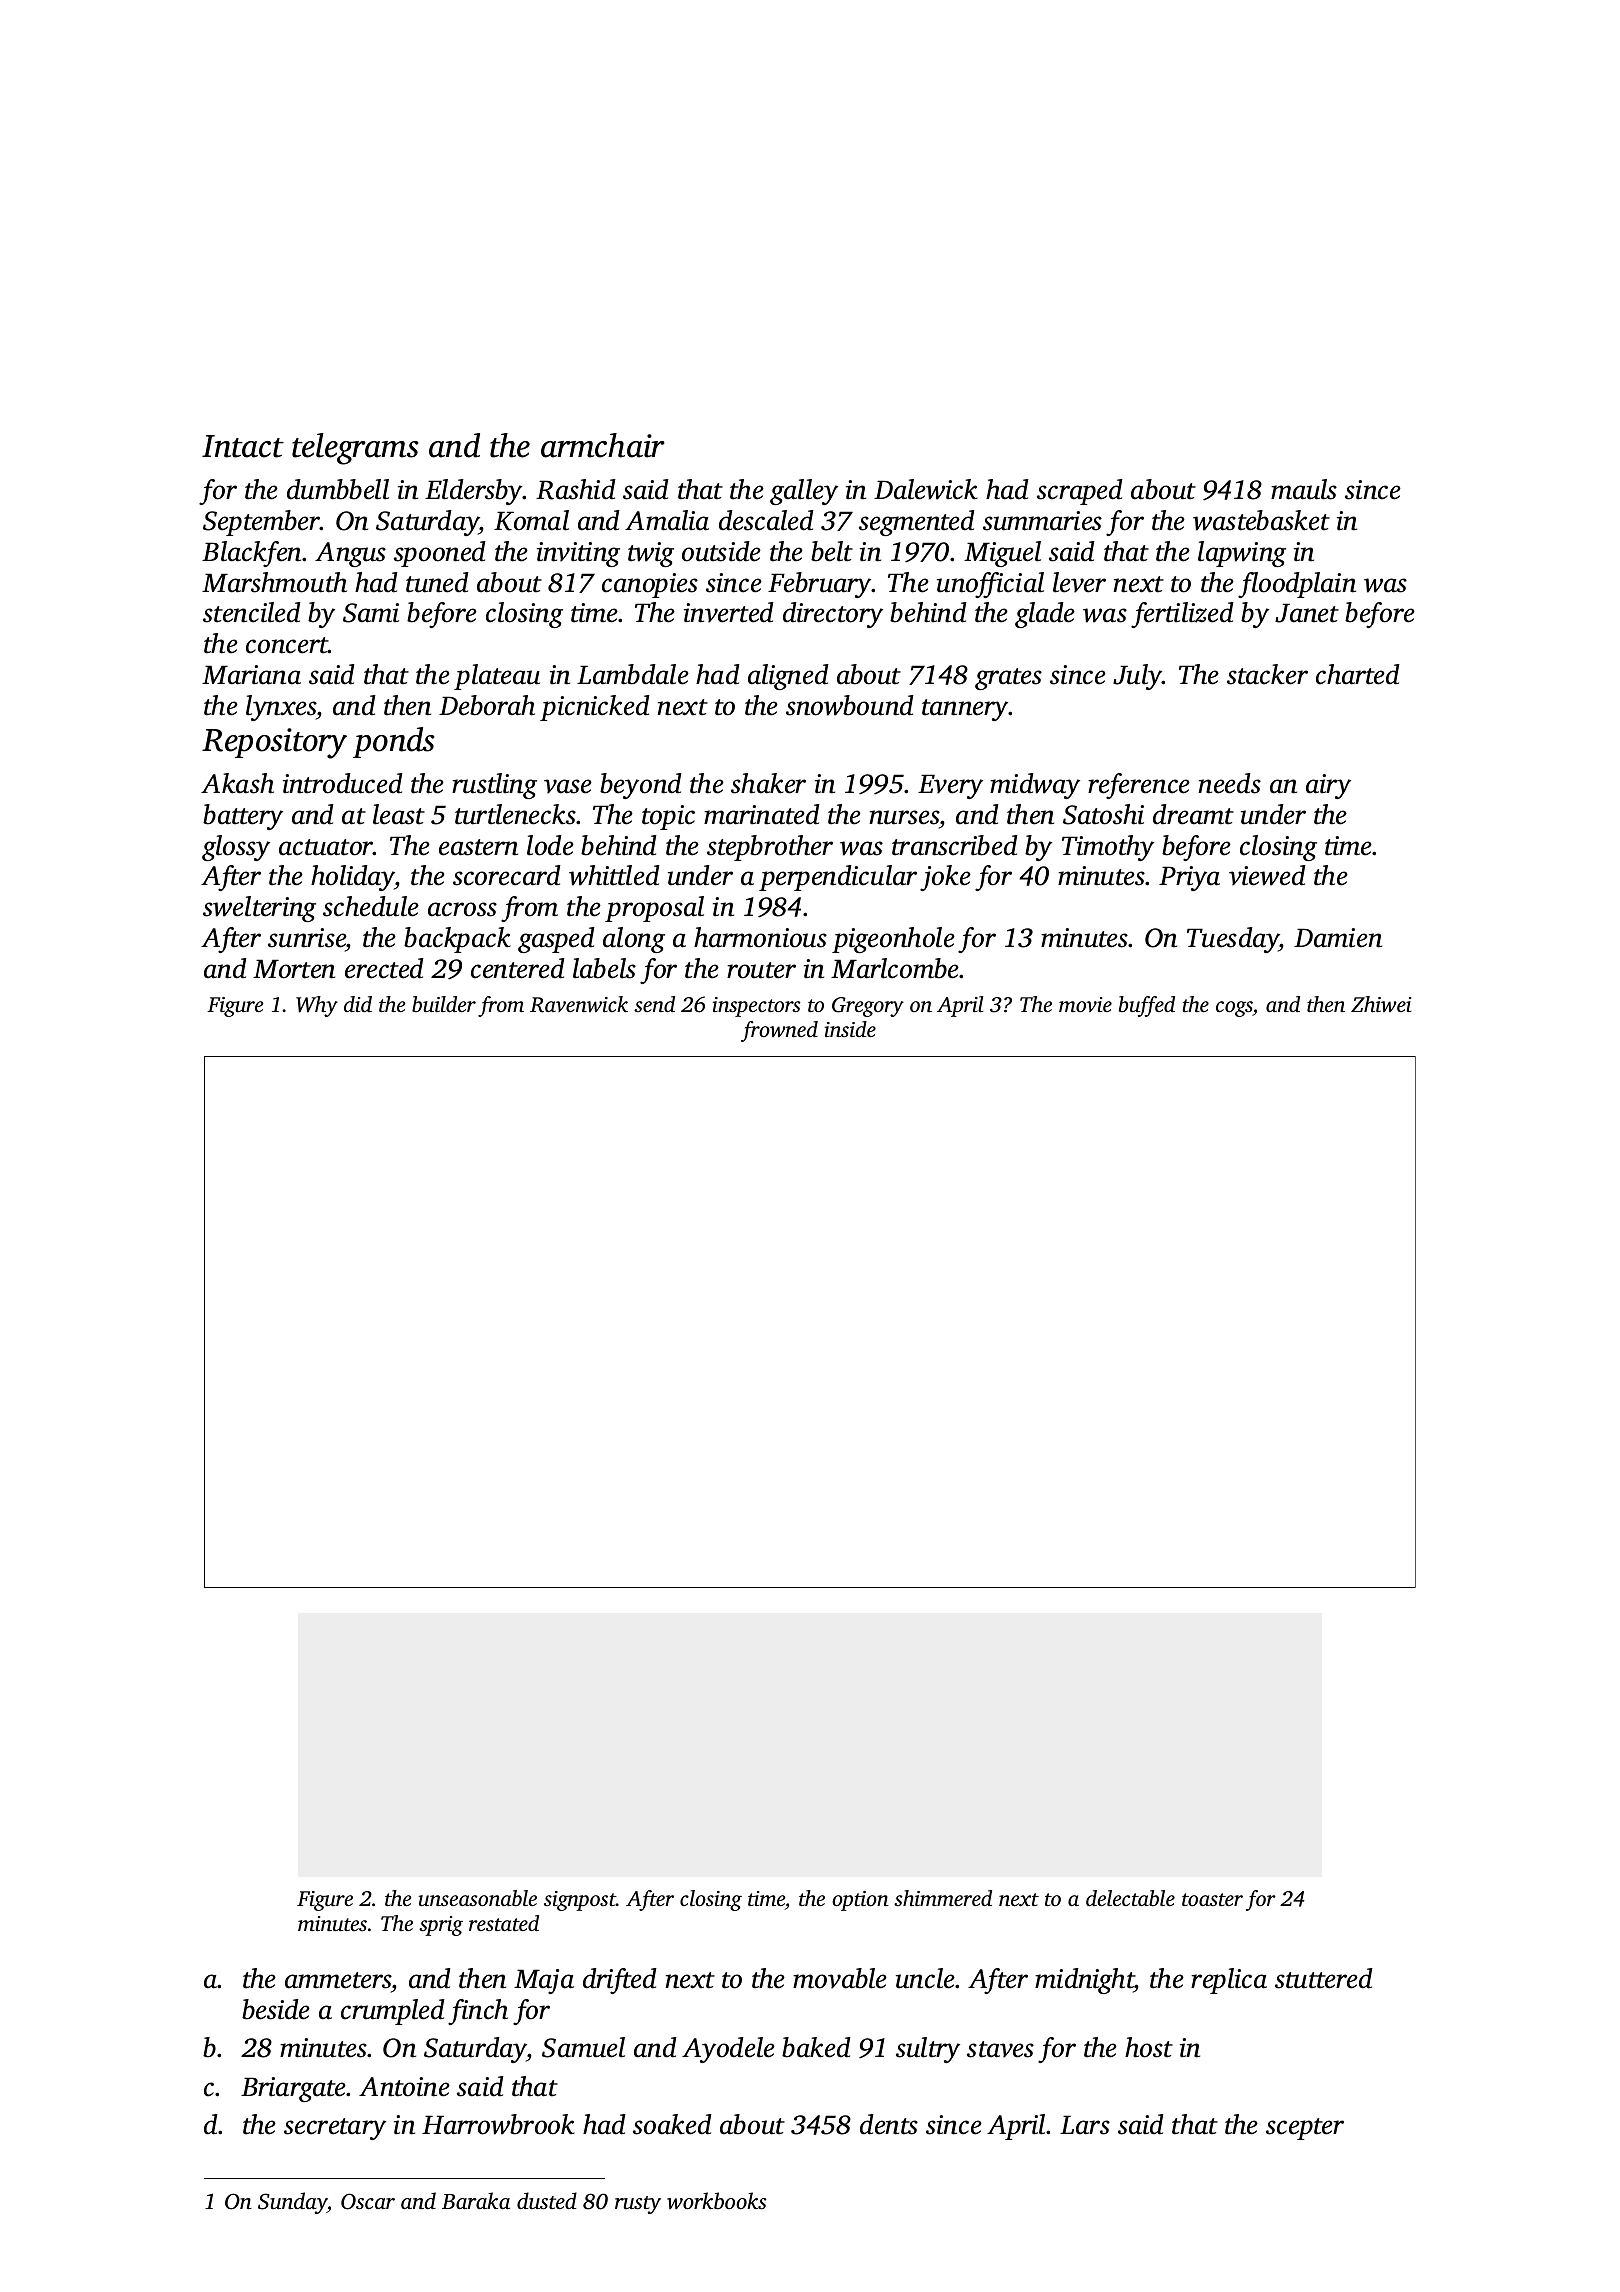 The height and width of the screenshot is (2292, 1620). I want to click on workbooks, so click(716, 2200).
